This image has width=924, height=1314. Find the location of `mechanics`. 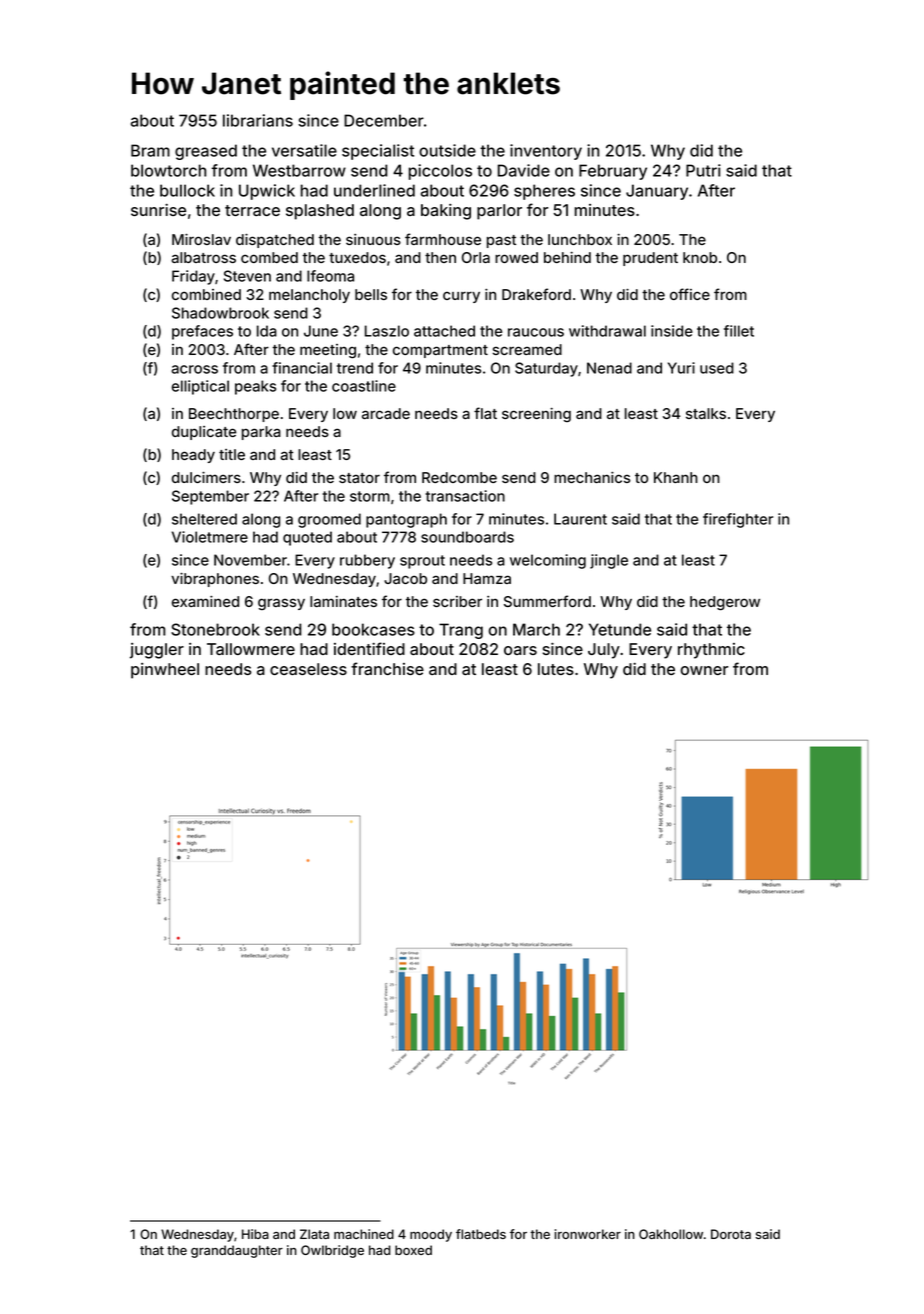

mechanics is located at coordinates (592, 477).
